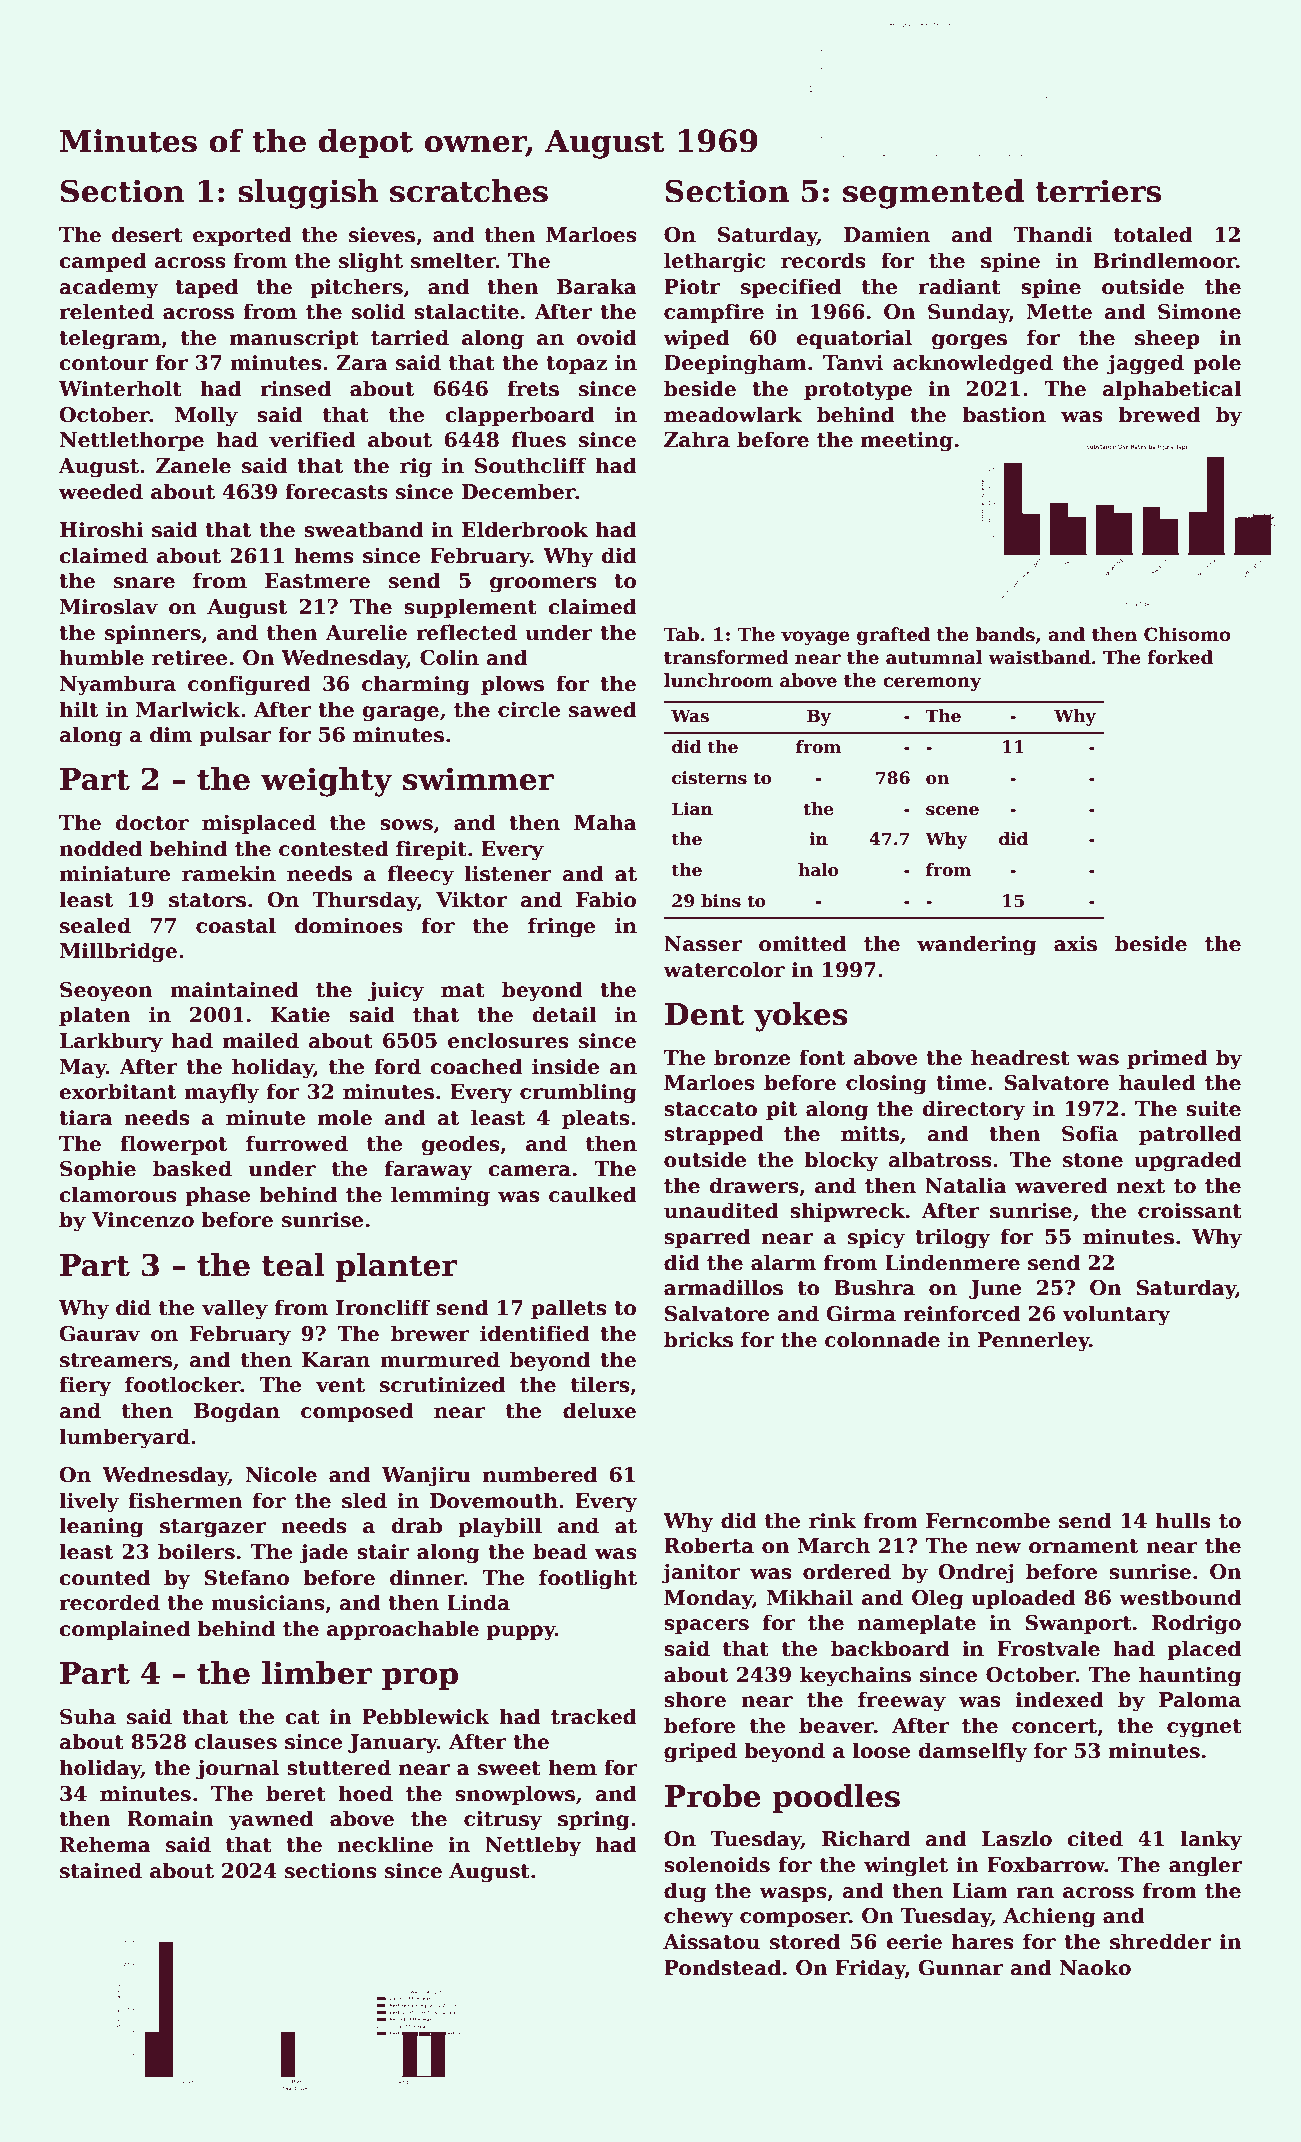 Image resolution: width=1301 pixels, height=2142 pixels. I want to click on wandering, so click(976, 945).
